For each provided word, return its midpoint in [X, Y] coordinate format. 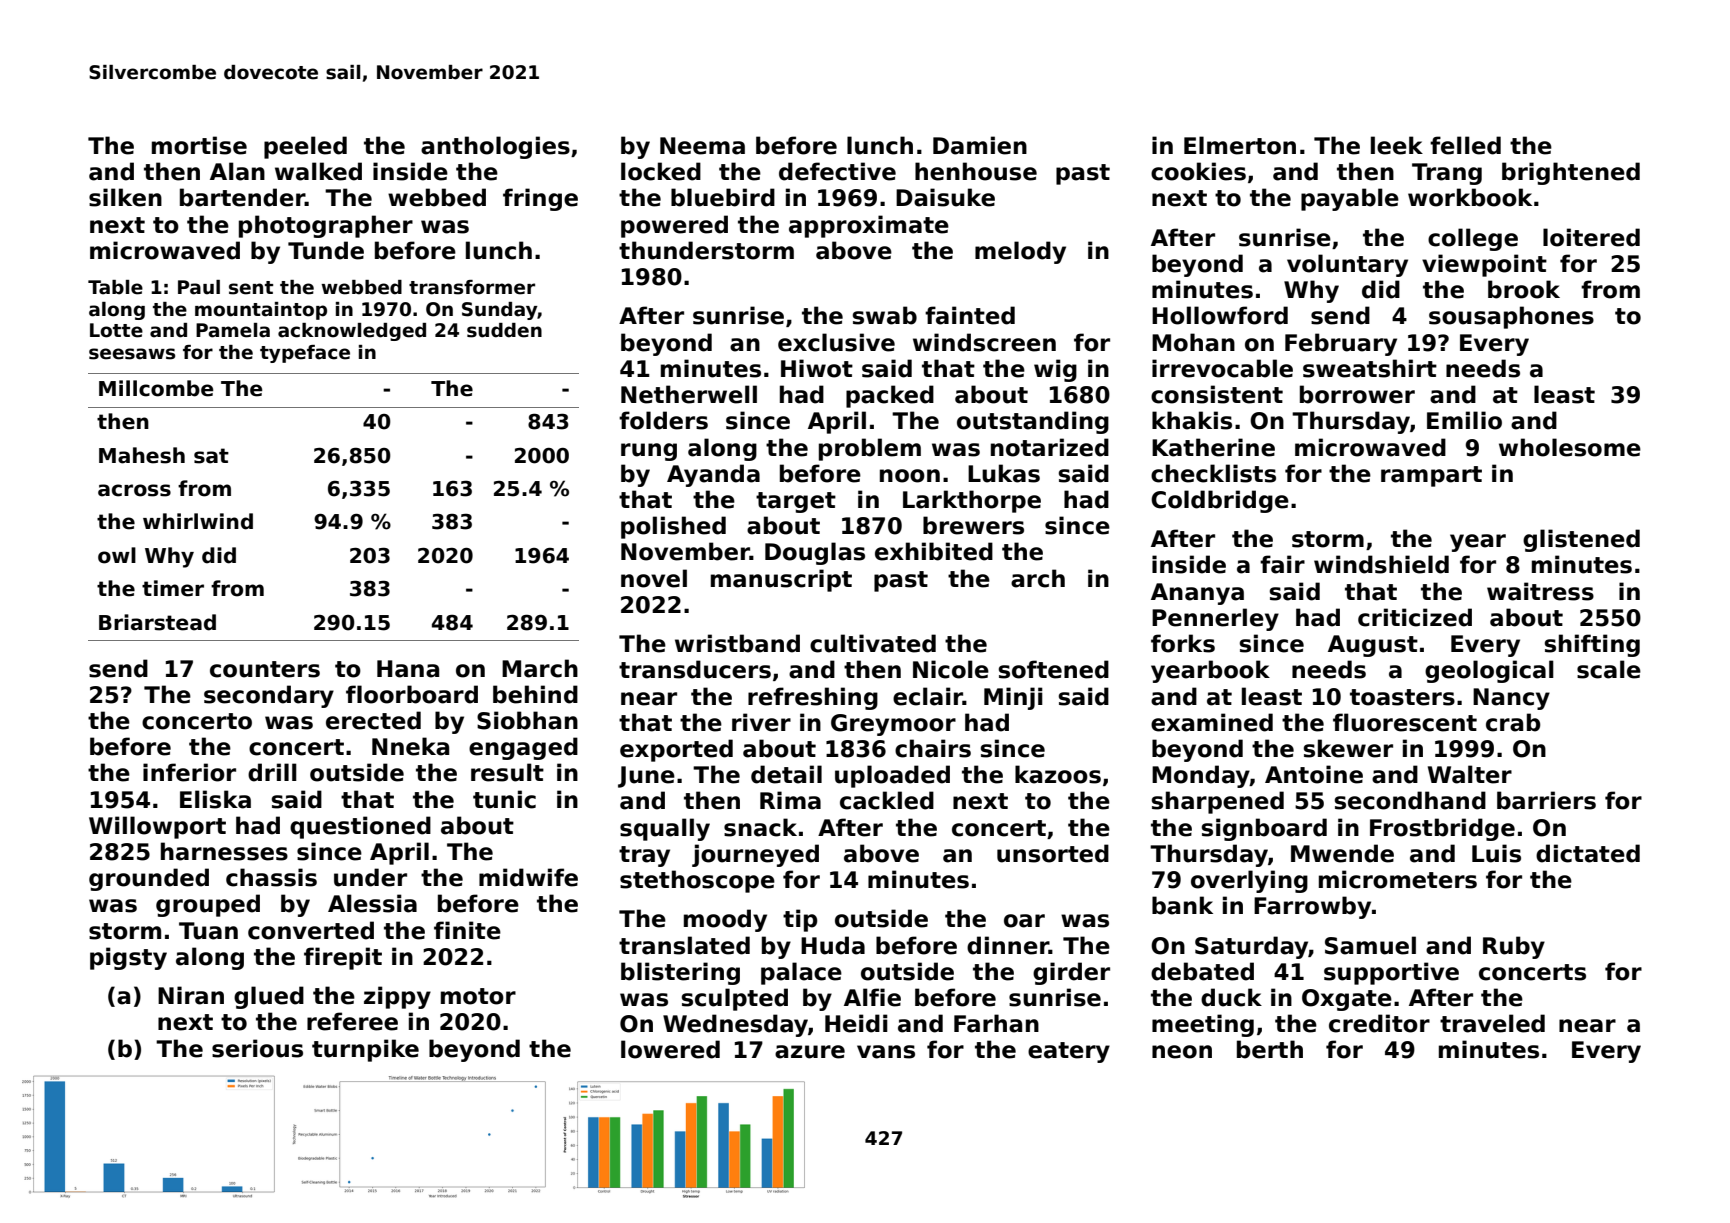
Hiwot [817, 368]
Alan [237, 171]
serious [257, 1048]
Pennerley [1215, 619]
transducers [695, 669]
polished [673, 527]
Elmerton [1240, 145]
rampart [1431, 476]
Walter [1470, 774]
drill [272, 772]
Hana [408, 669]
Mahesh [142, 455]
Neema [702, 146]
